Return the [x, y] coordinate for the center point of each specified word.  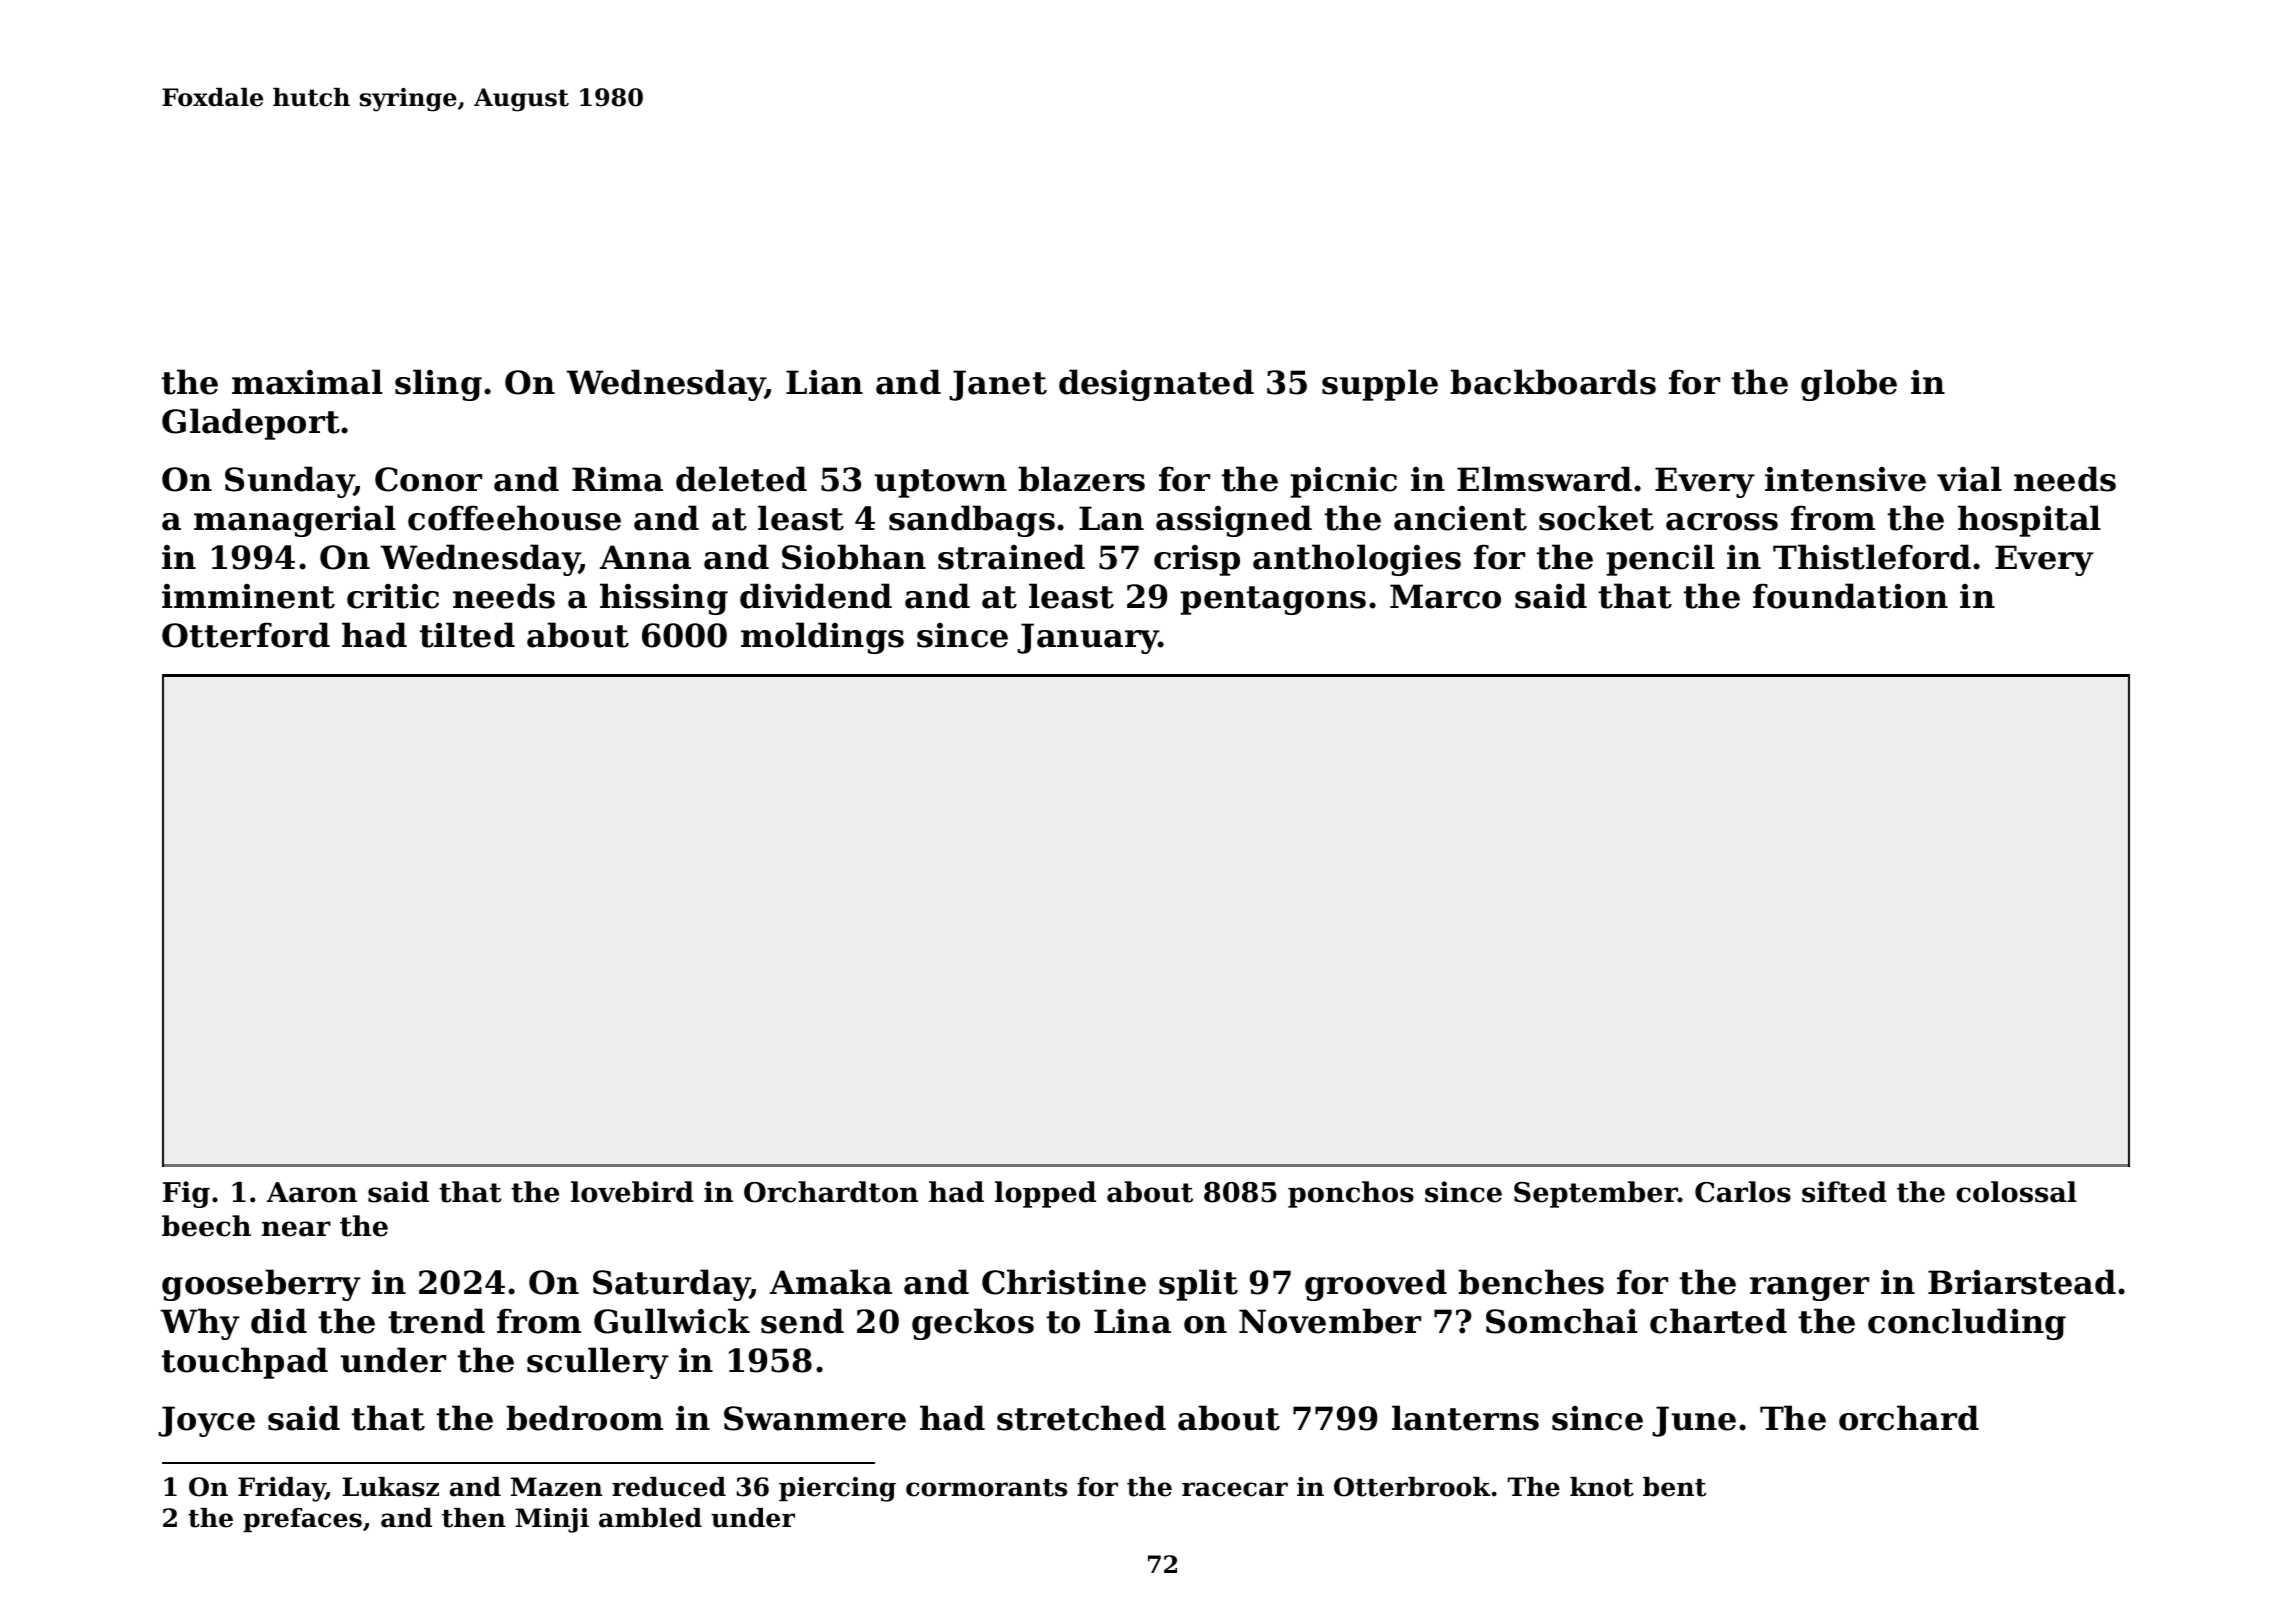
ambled [650, 1518]
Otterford [246, 635]
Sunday [289, 482]
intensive [1845, 479]
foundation [1850, 596]
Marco [1445, 596]
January [1088, 638]
